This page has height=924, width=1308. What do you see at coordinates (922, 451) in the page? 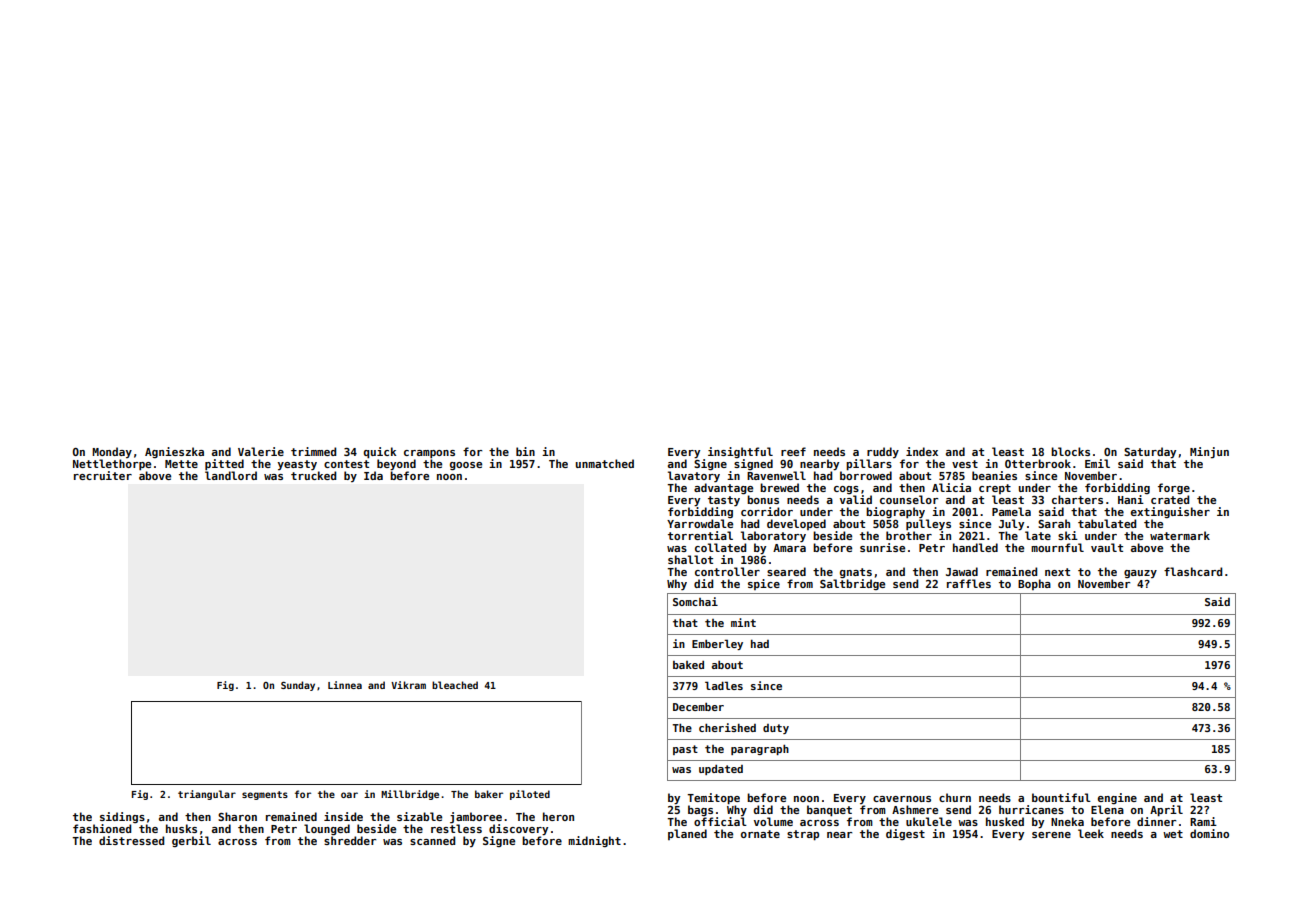
I see `index` at bounding box center [922, 451].
